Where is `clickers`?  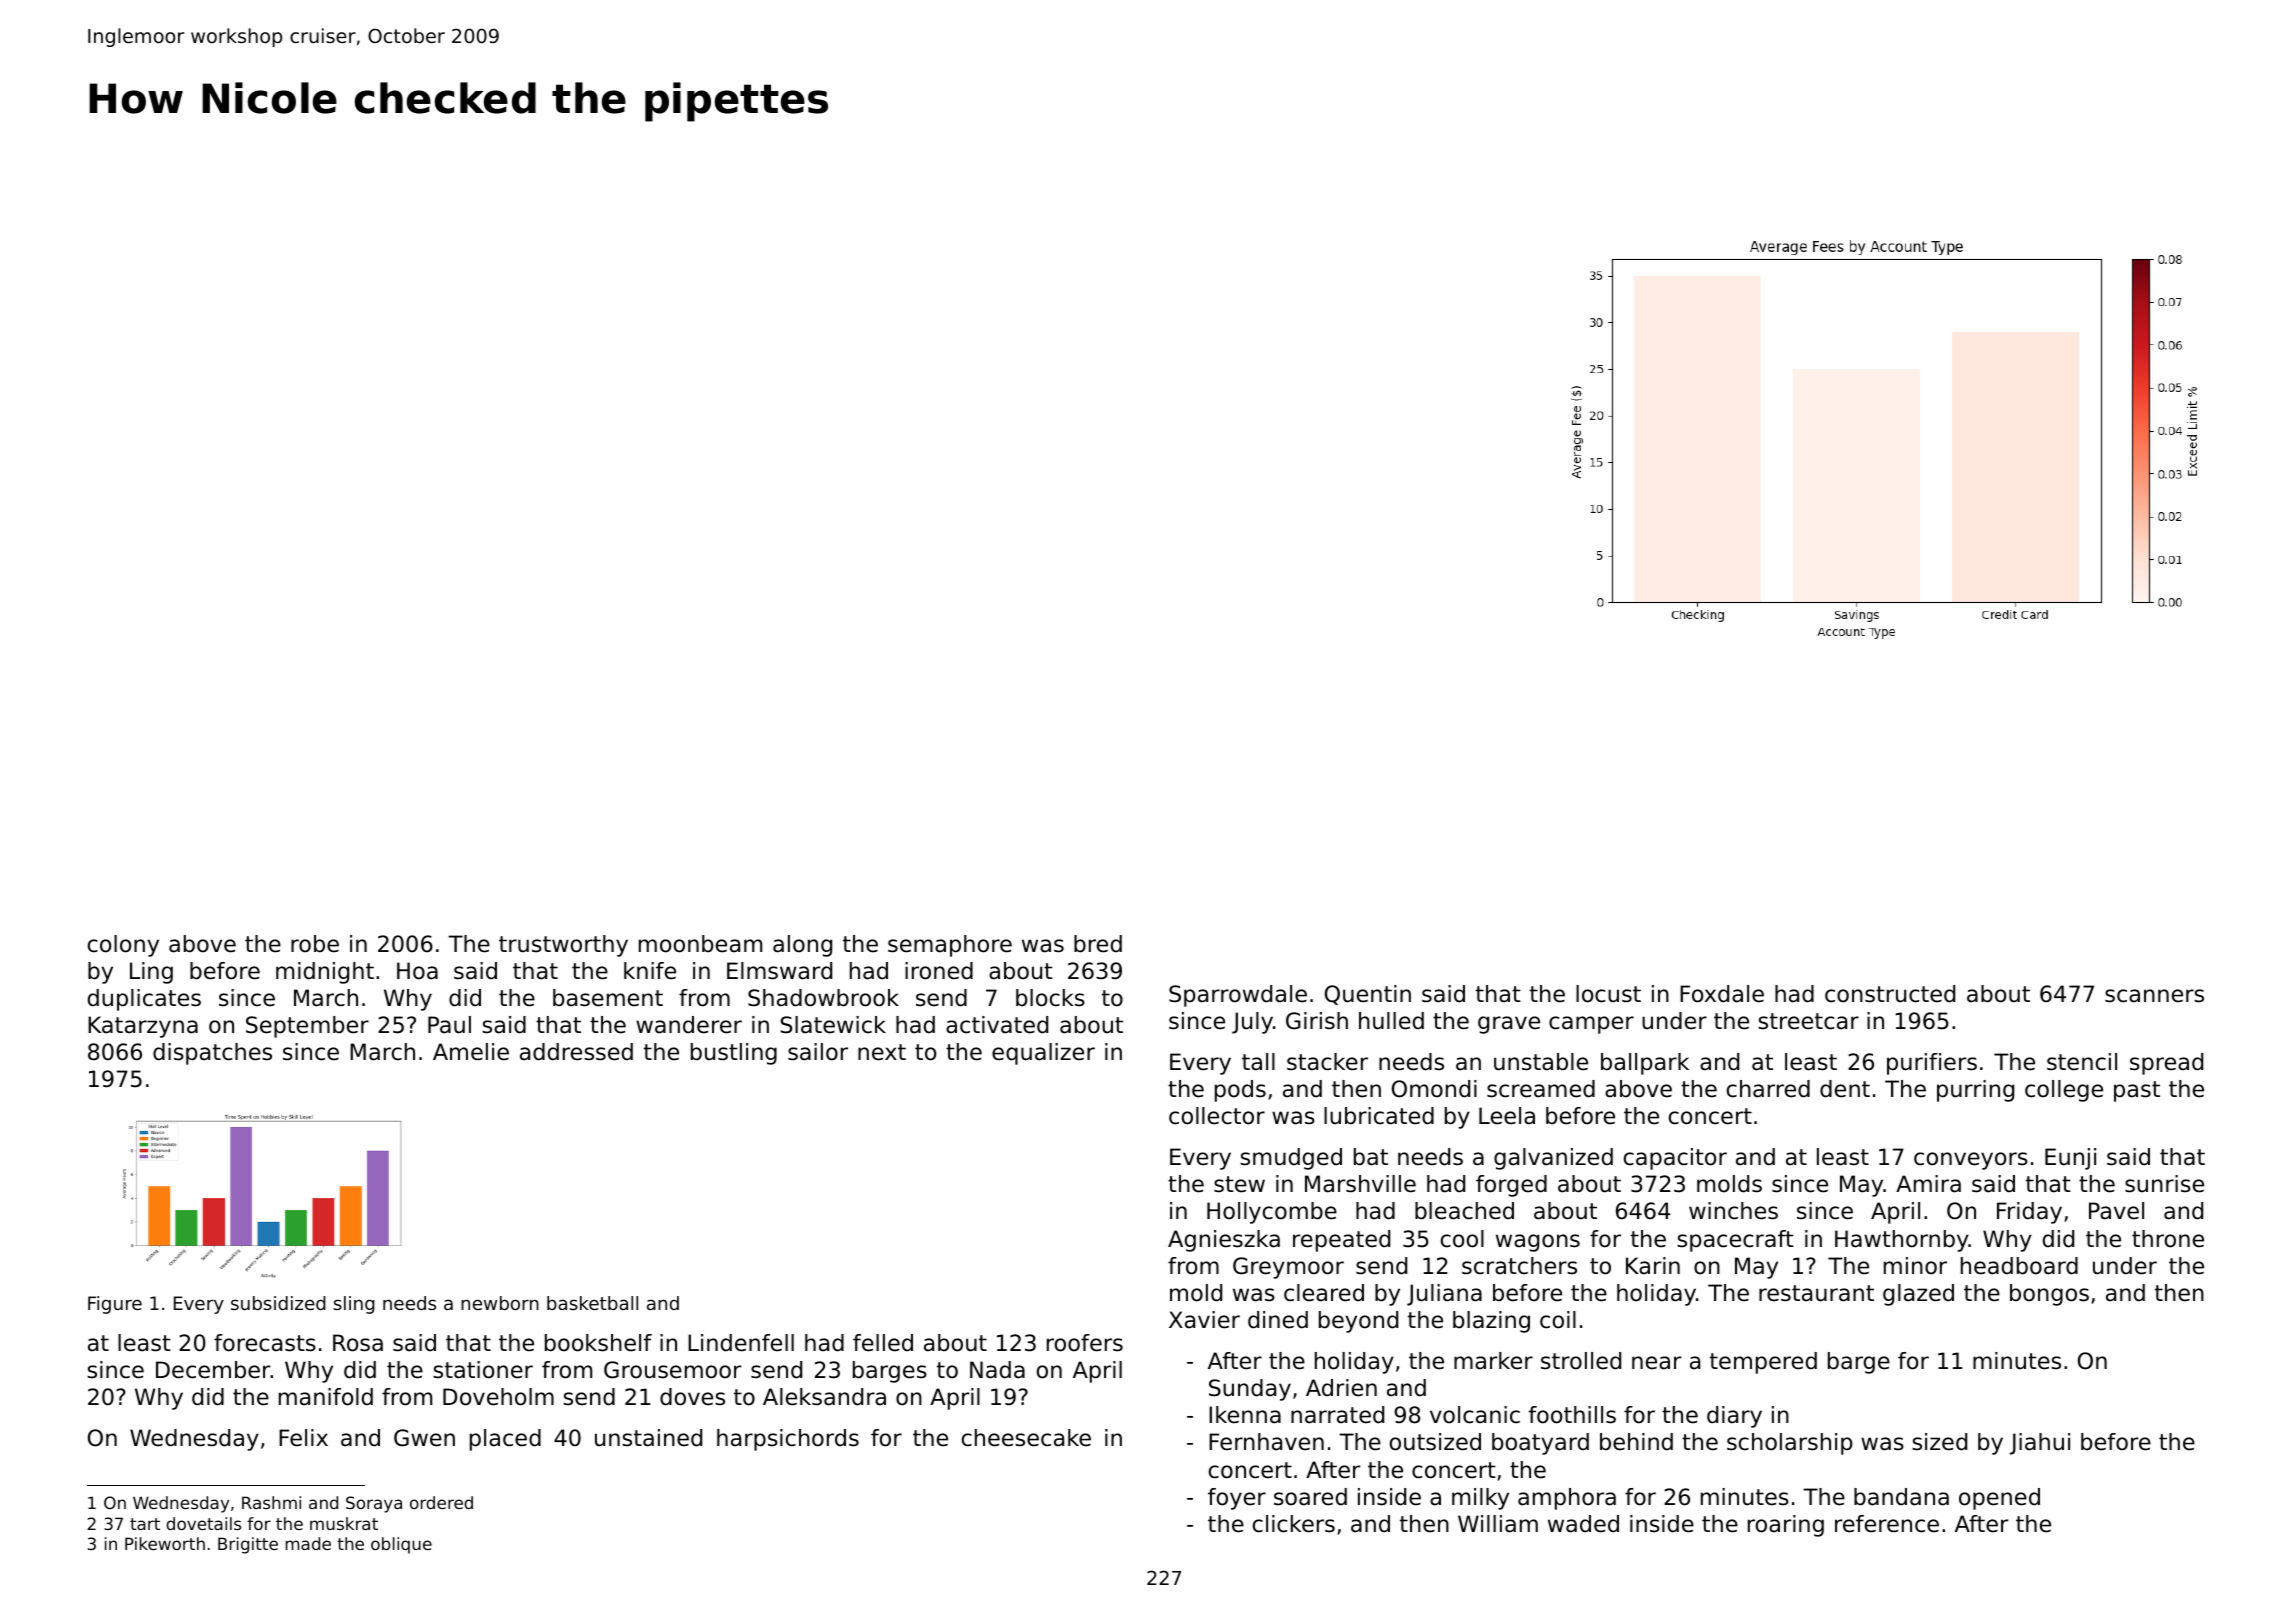 clickers is located at coordinates (1294, 1524).
